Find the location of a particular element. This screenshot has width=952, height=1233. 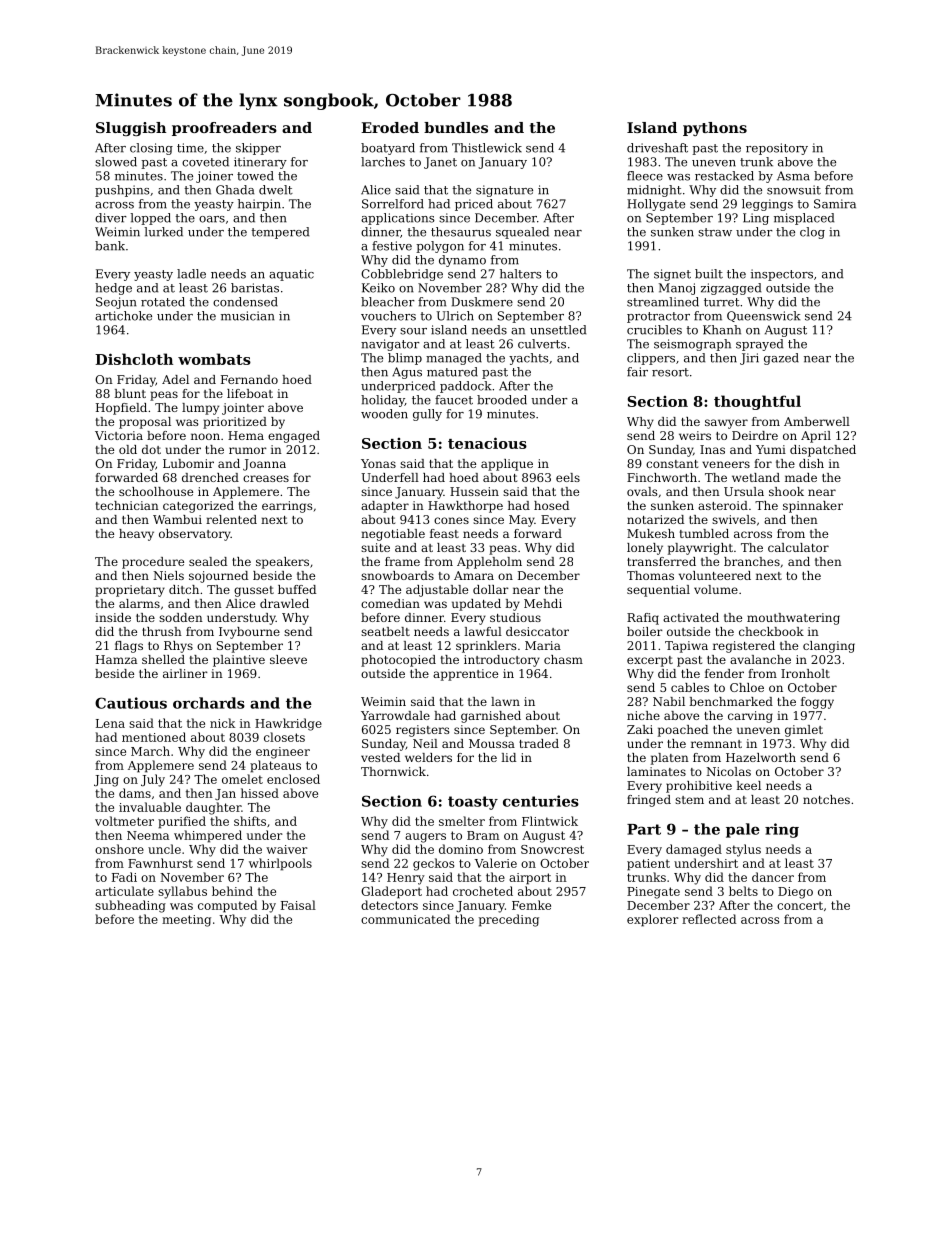

Thistlewick is located at coordinates (487, 148).
